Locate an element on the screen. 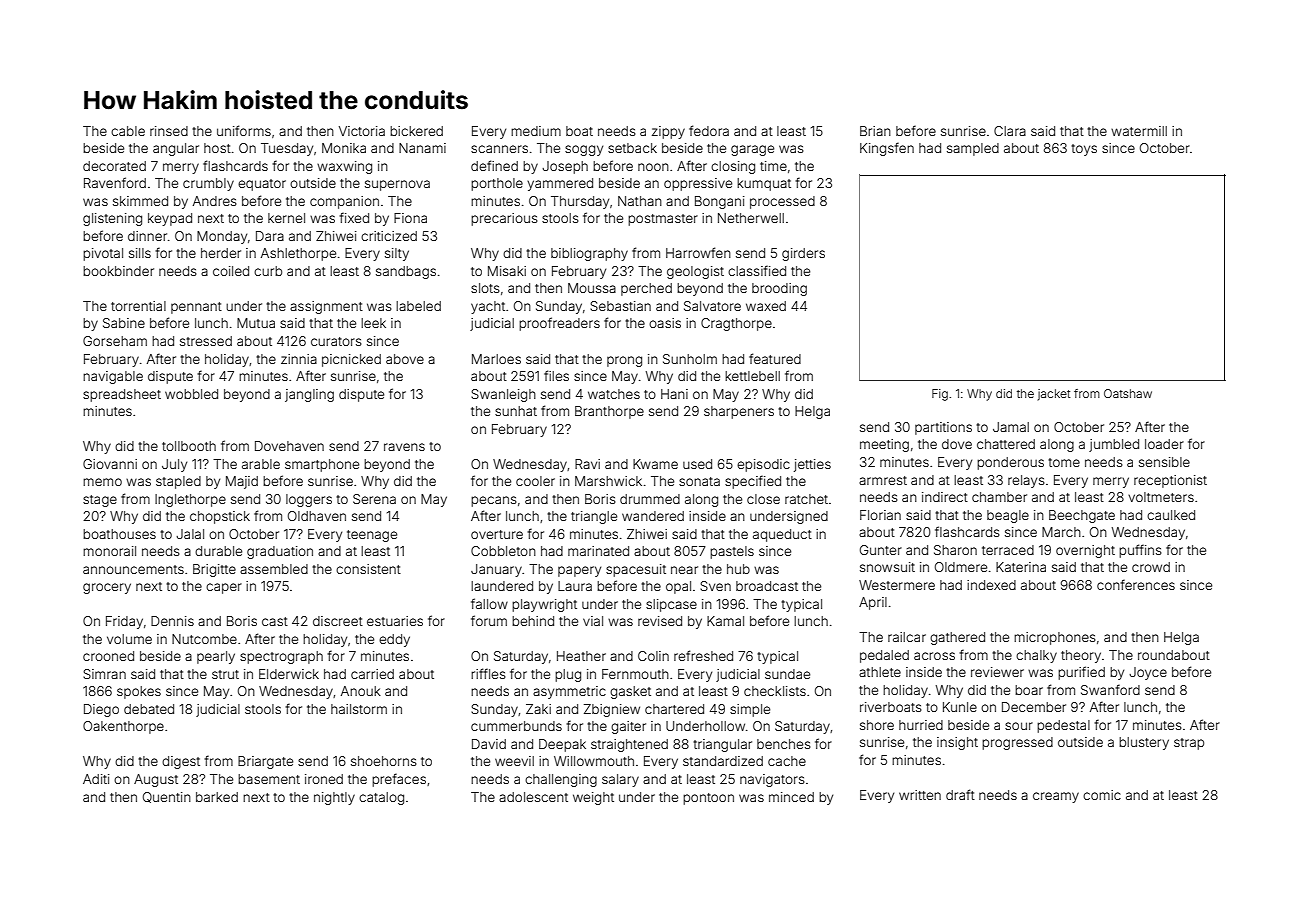  March is located at coordinates (1061, 532).
